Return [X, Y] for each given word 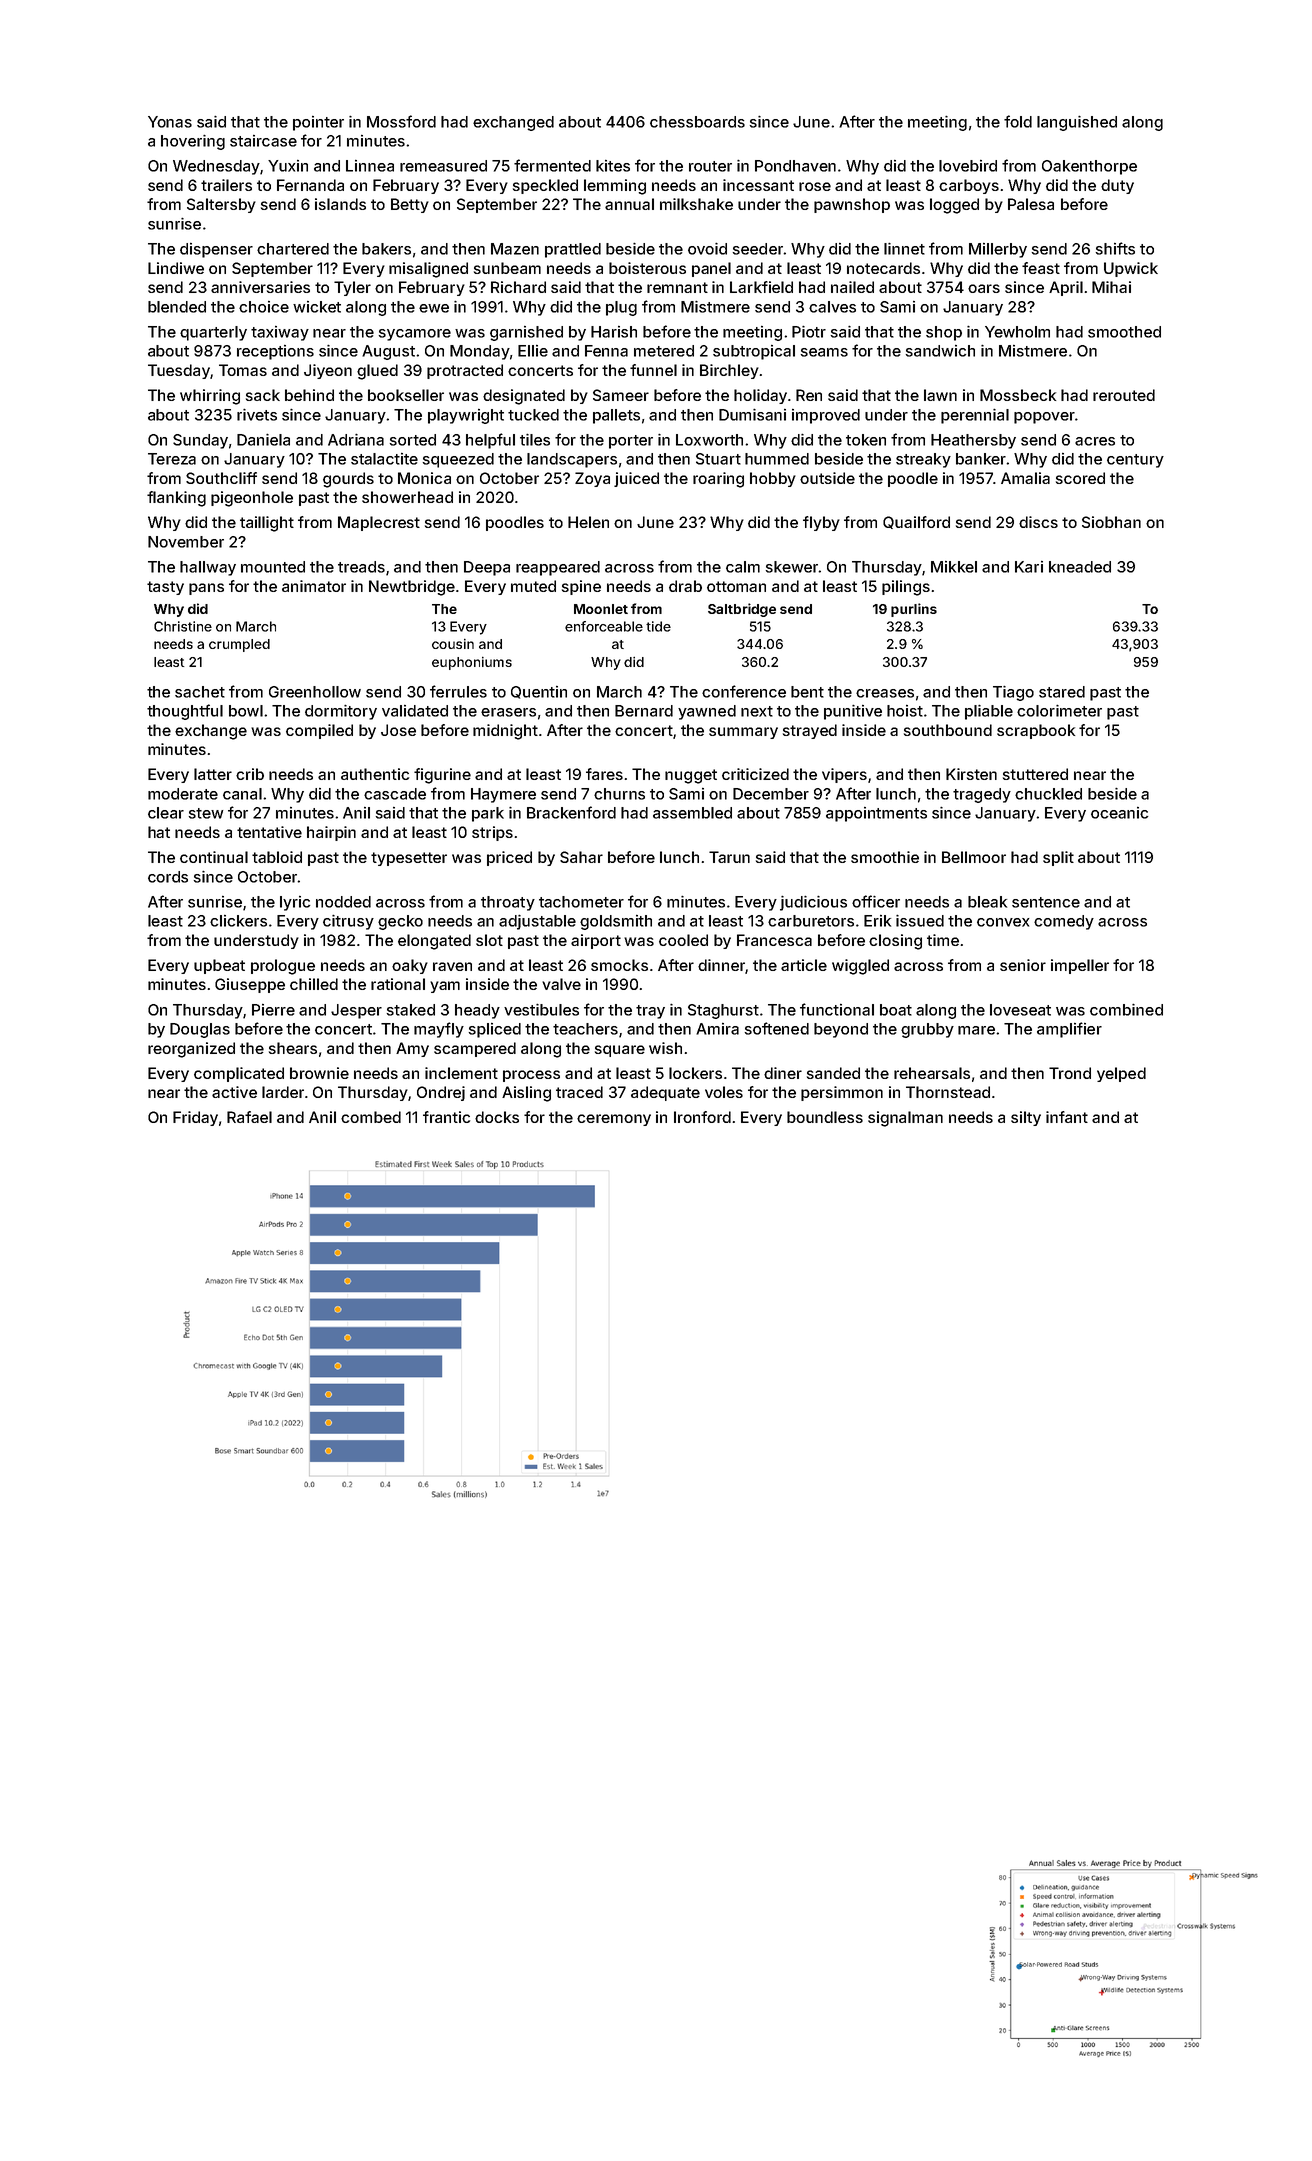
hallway [208, 568]
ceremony [614, 1120]
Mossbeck [1018, 395]
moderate [183, 794]
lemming [615, 187]
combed [371, 1117]
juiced [636, 479]
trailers [226, 185]
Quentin [539, 692]
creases [885, 693]
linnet [904, 249]
